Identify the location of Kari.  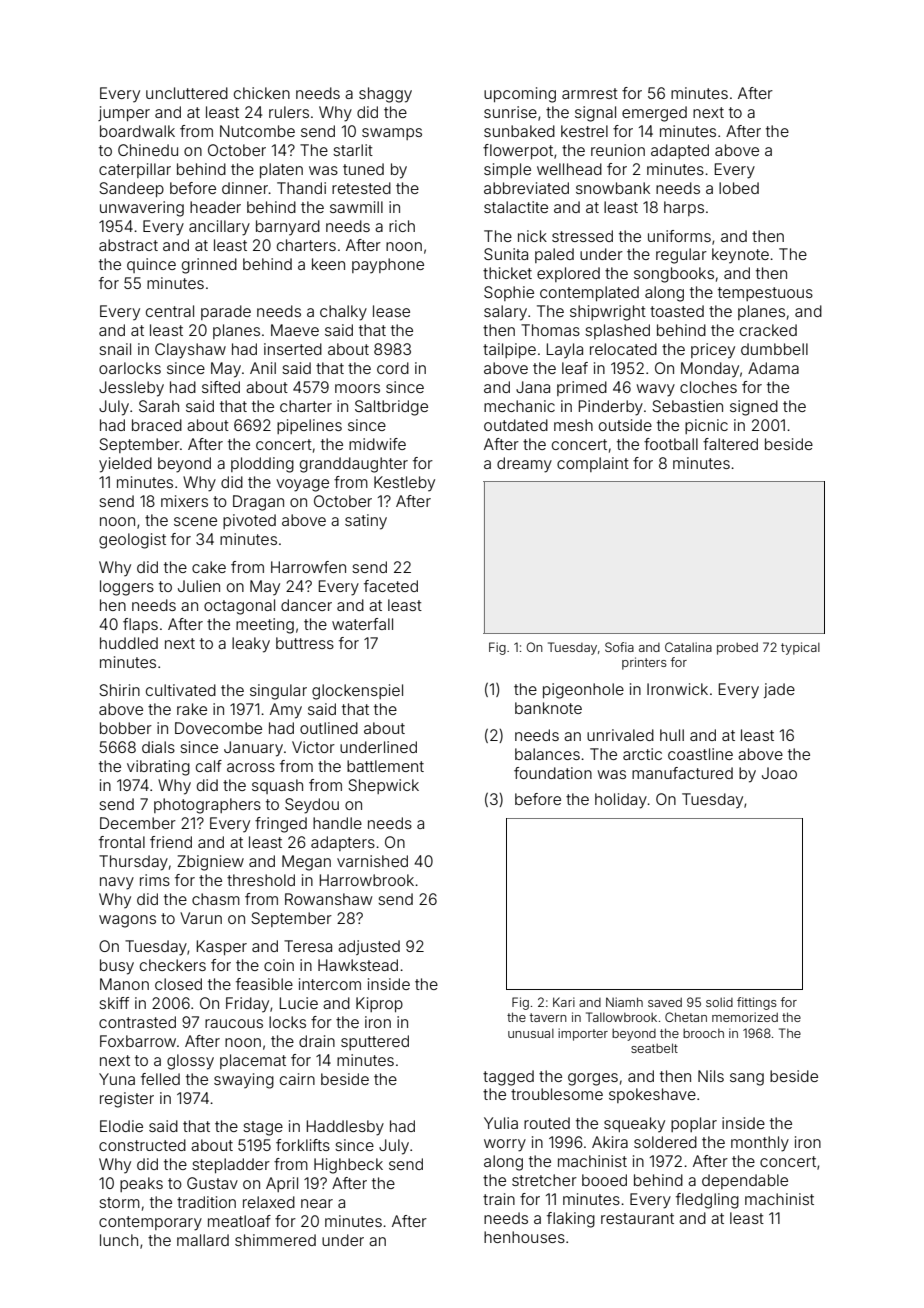
(564, 1002).
